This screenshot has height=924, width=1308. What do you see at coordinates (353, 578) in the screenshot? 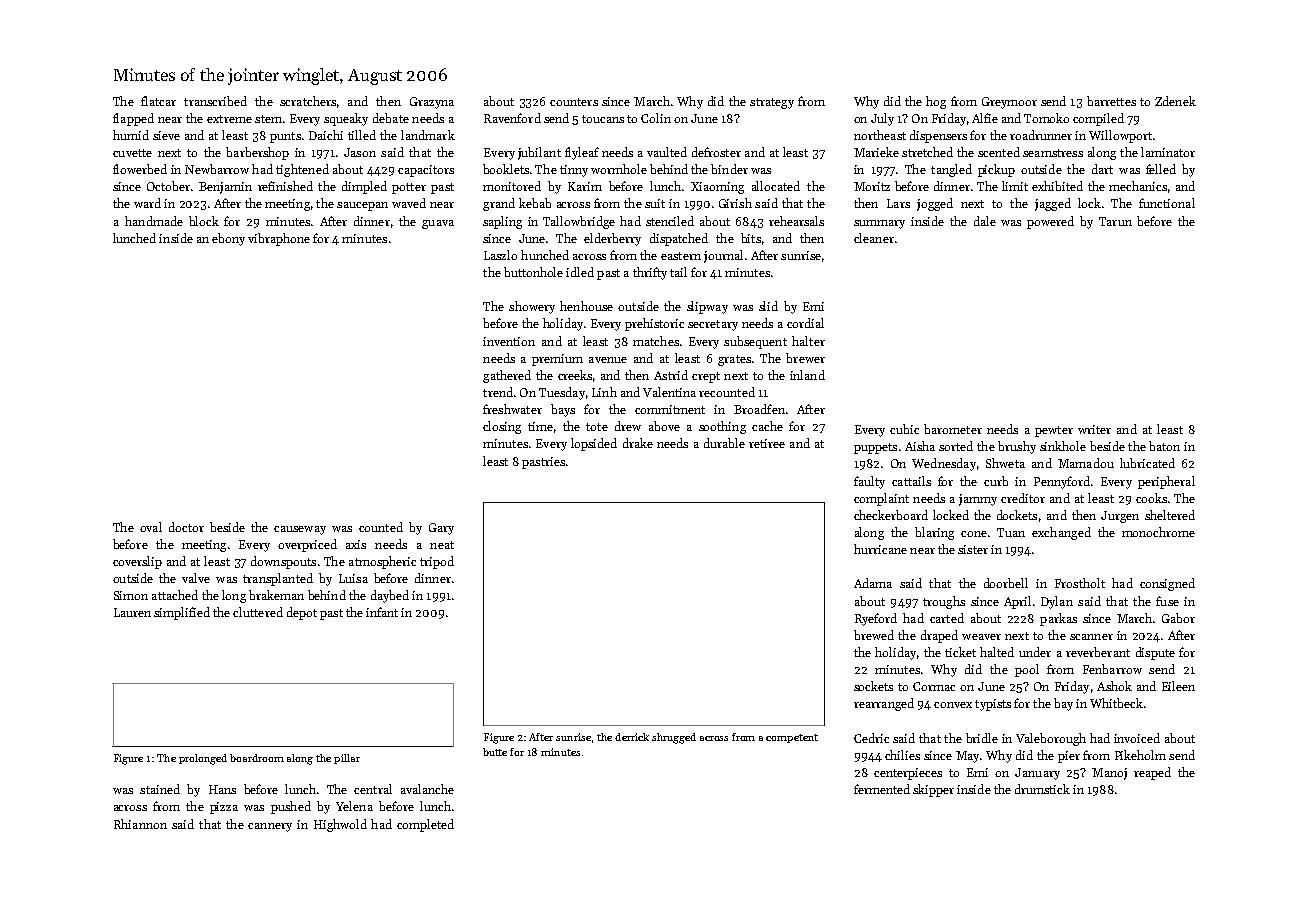
I see `Luisa` at bounding box center [353, 578].
